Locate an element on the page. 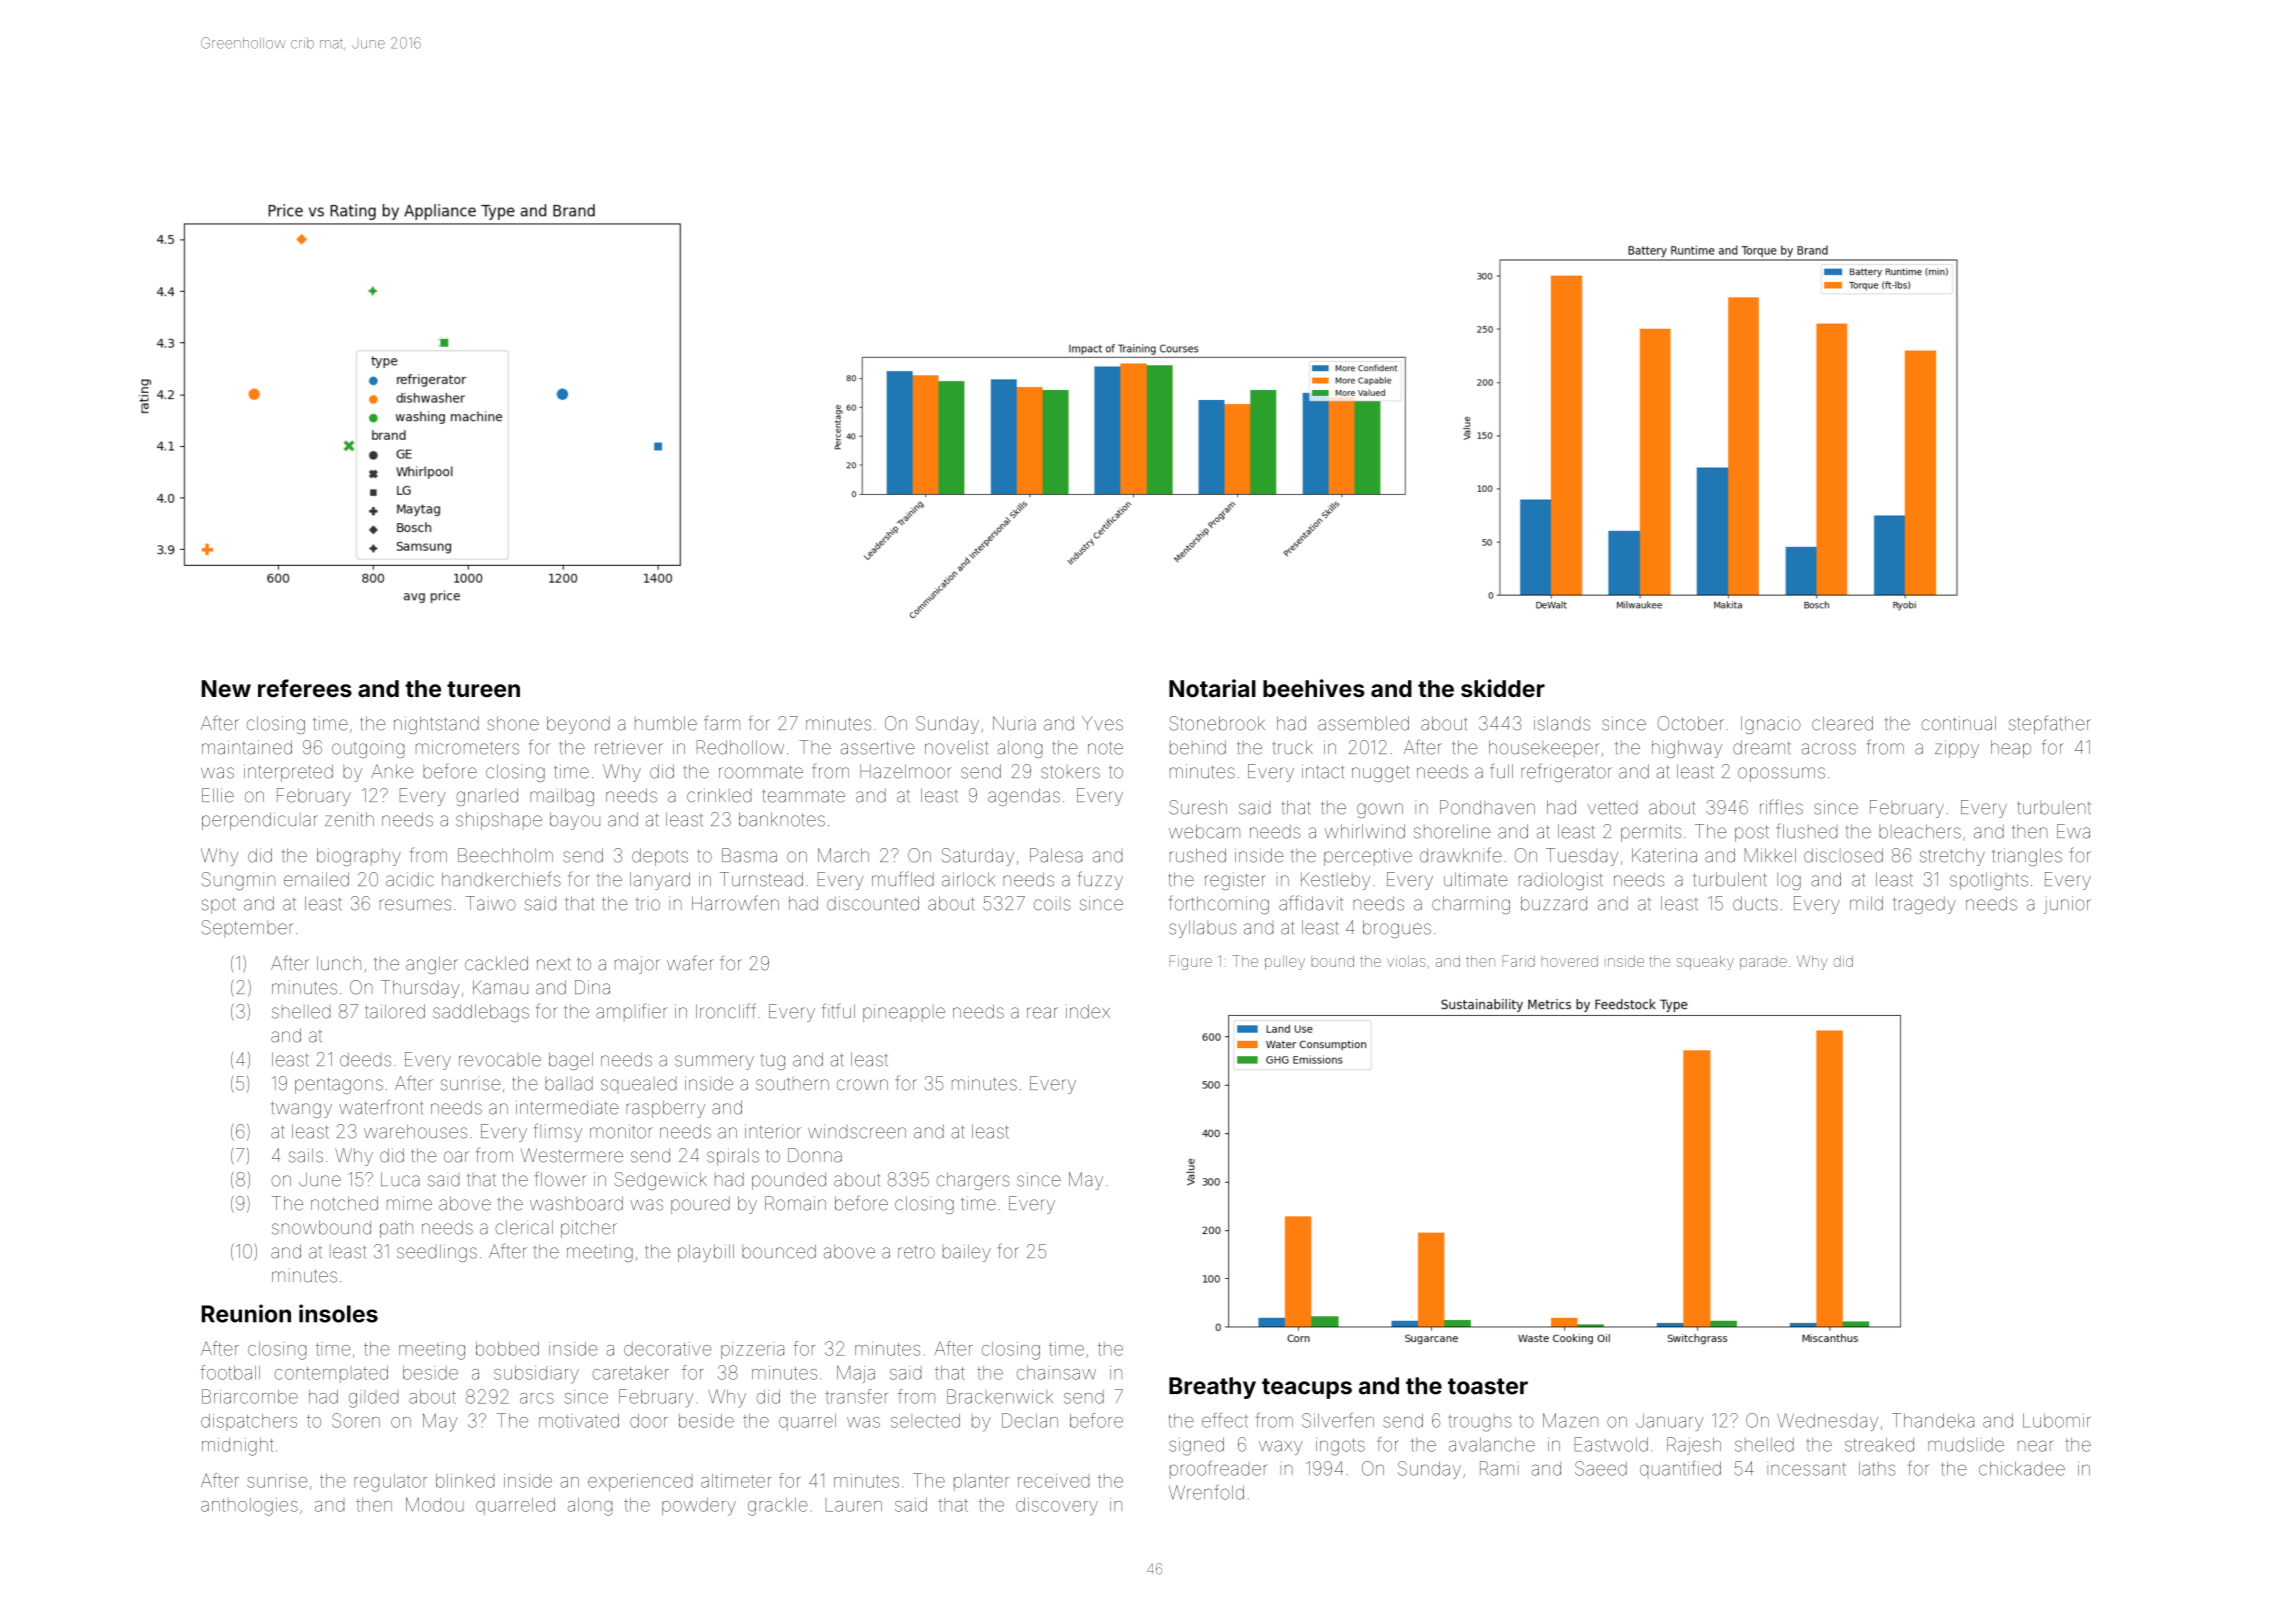 Image resolution: width=2292 pixels, height=1620 pixels. Dina is located at coordinates (592, 987).
